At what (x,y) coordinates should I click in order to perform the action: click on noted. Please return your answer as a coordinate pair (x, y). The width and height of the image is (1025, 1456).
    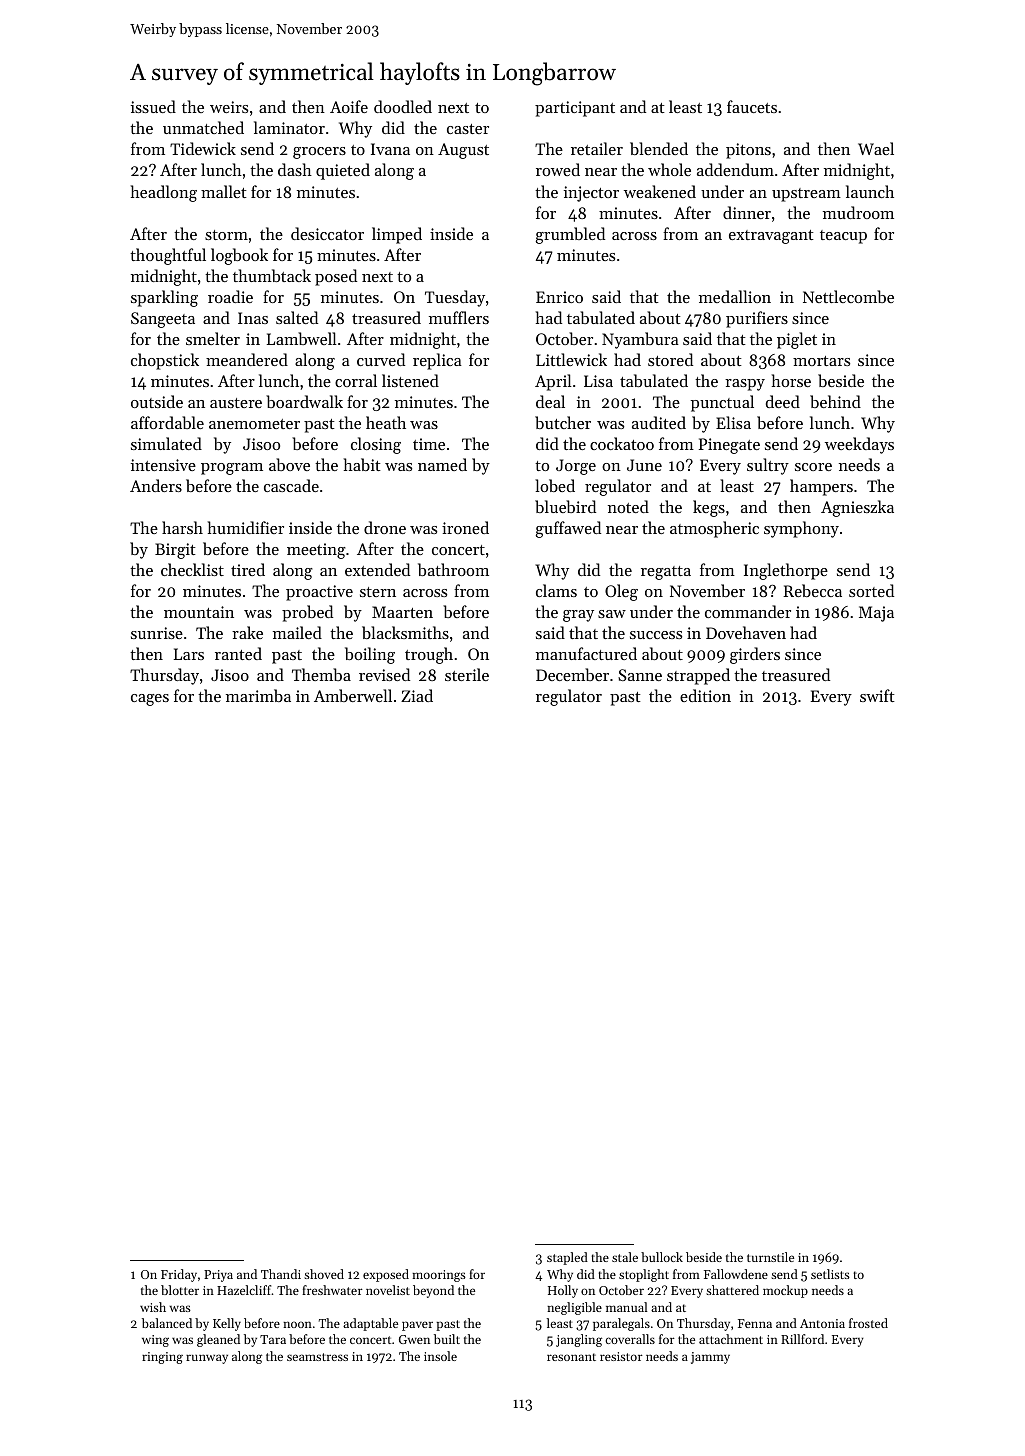
    Looking at the image, I should click on (628, 506).
